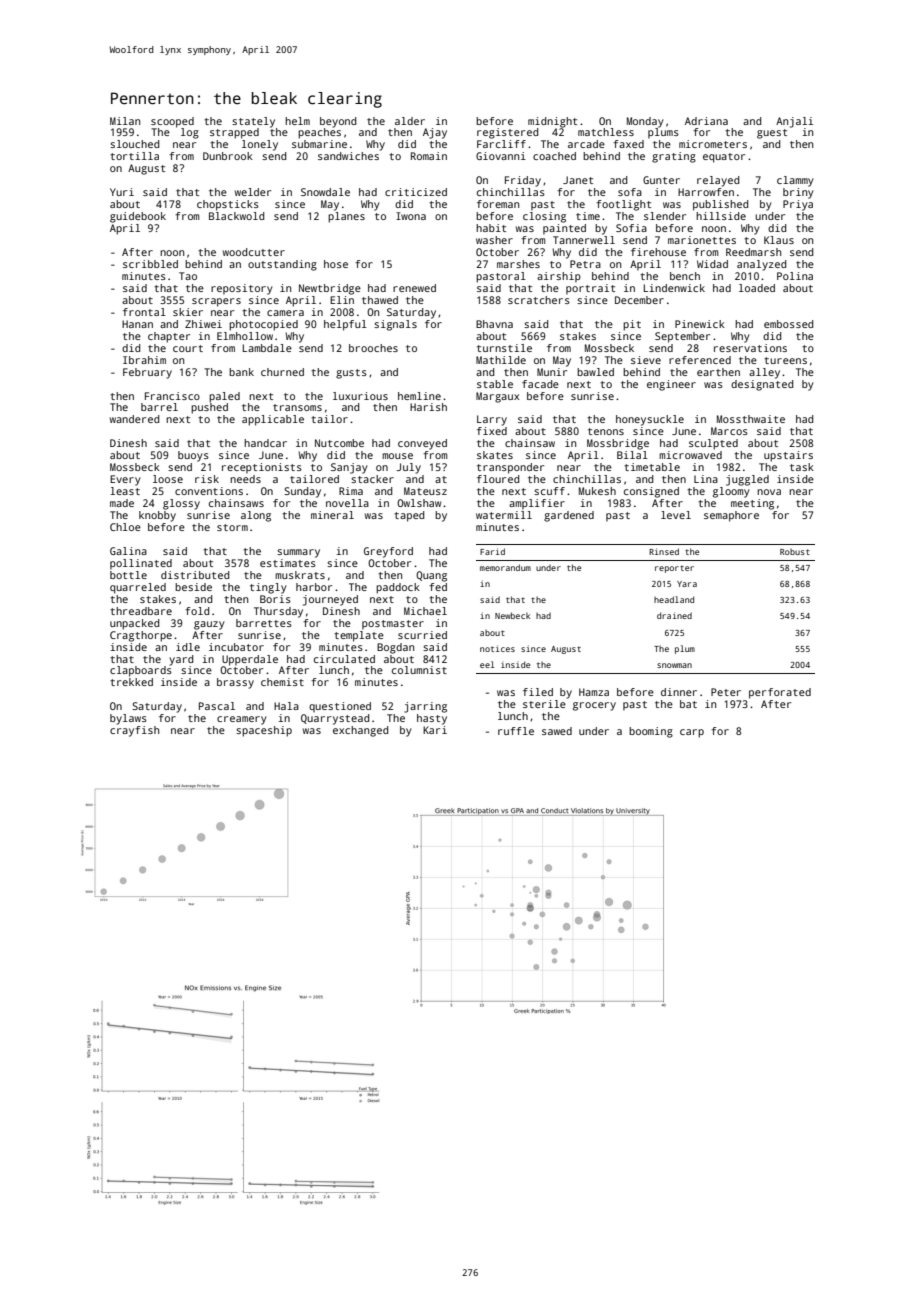 Image resolution: width=924 pixels, height=1308 pixels. Describe the element at coordinates (435, 133) in the document. I see `Ajay` at that location.
